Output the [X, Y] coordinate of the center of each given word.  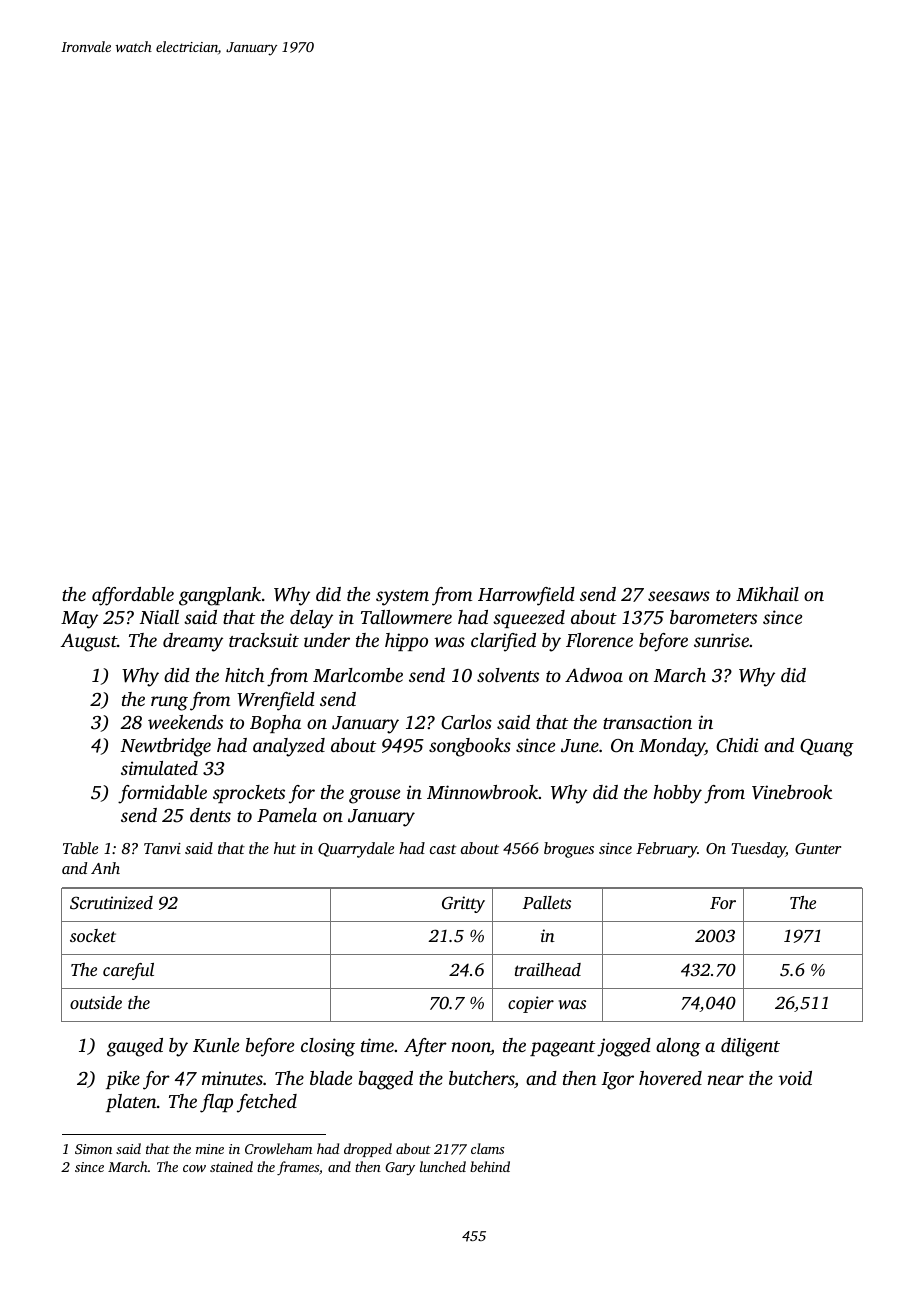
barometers [713, 617]
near [726, 1080]
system [402, 598]
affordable [133, 596]
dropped [368, 1150]
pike [123, 1080]
